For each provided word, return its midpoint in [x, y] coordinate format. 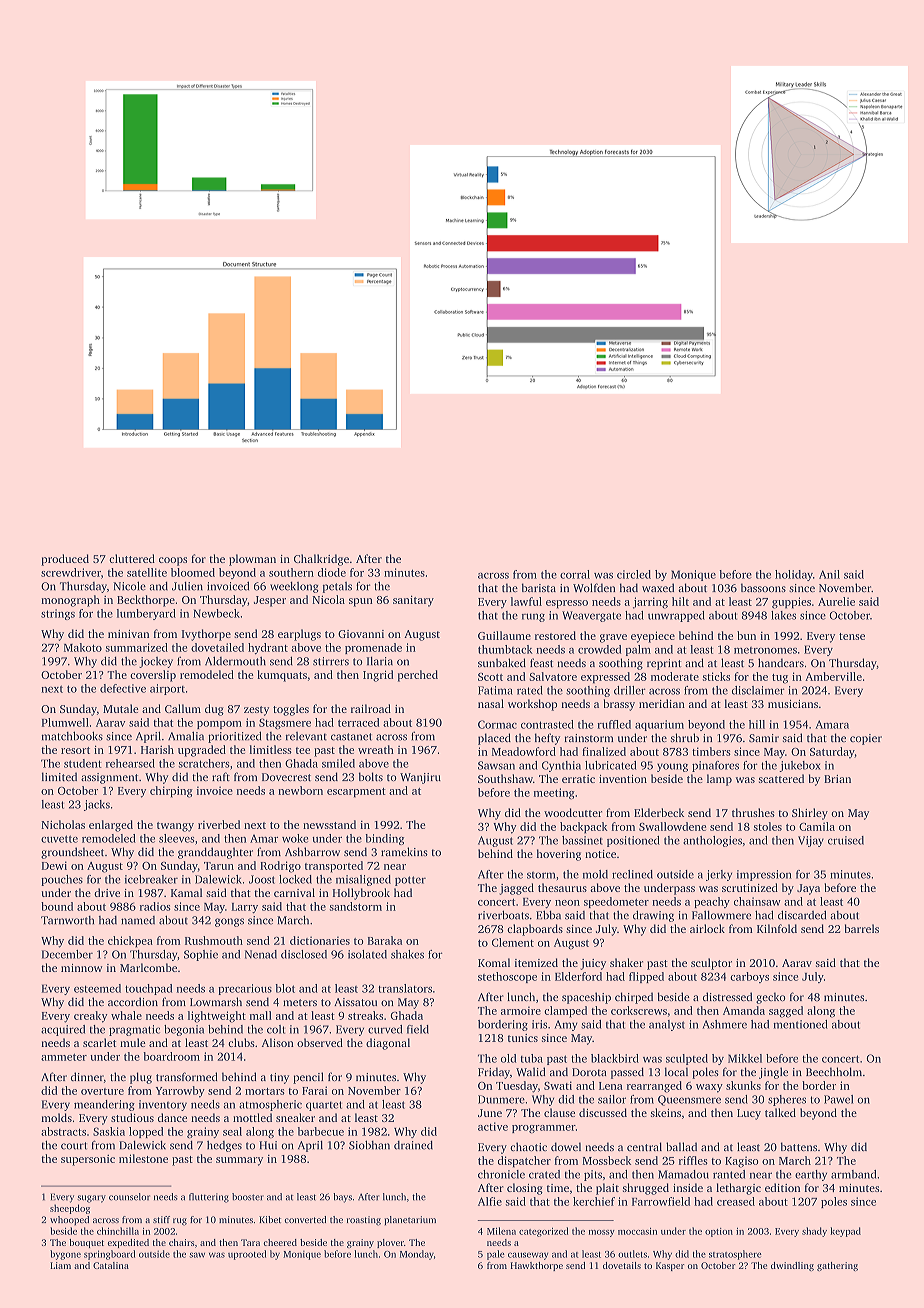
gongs [229, 922]
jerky [719, 875]
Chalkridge [321, 560]
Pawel [838, 1099]
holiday [794, 575]
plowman [252, 560]
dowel [566, 1146]
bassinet [582, 840]
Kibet [270, 1219]
